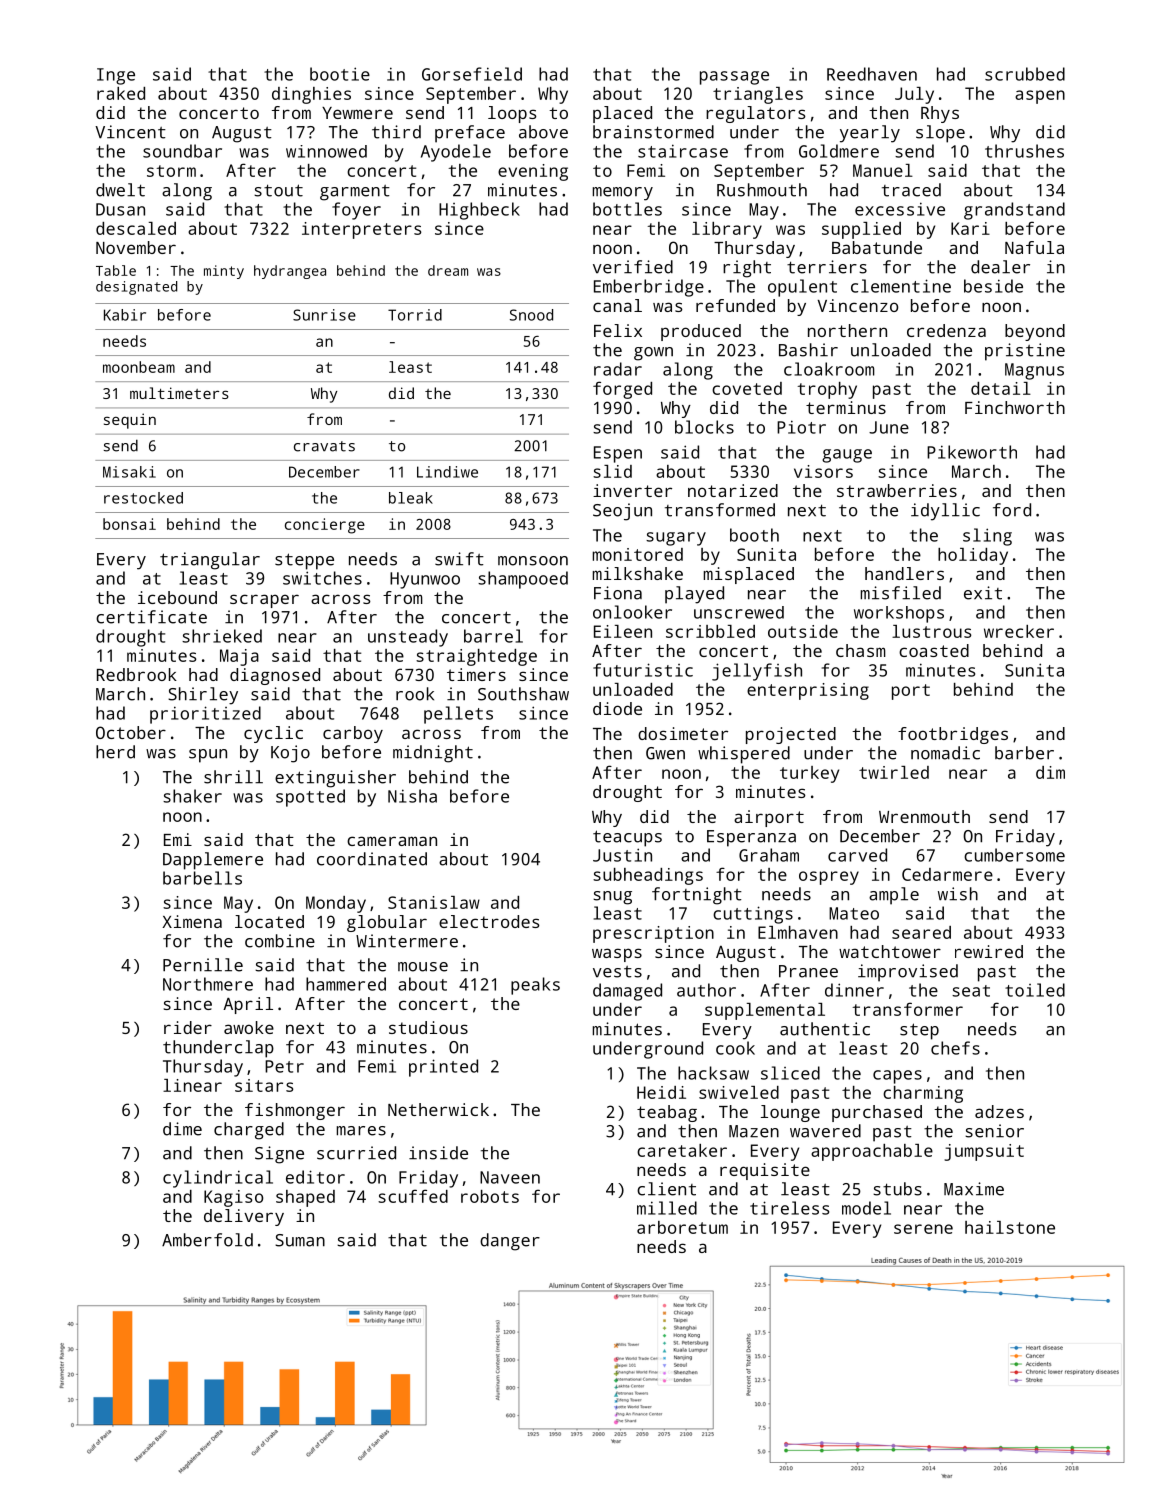  Describe the element at coordinates (459, 559) in the document. I see `swift` at that location.
